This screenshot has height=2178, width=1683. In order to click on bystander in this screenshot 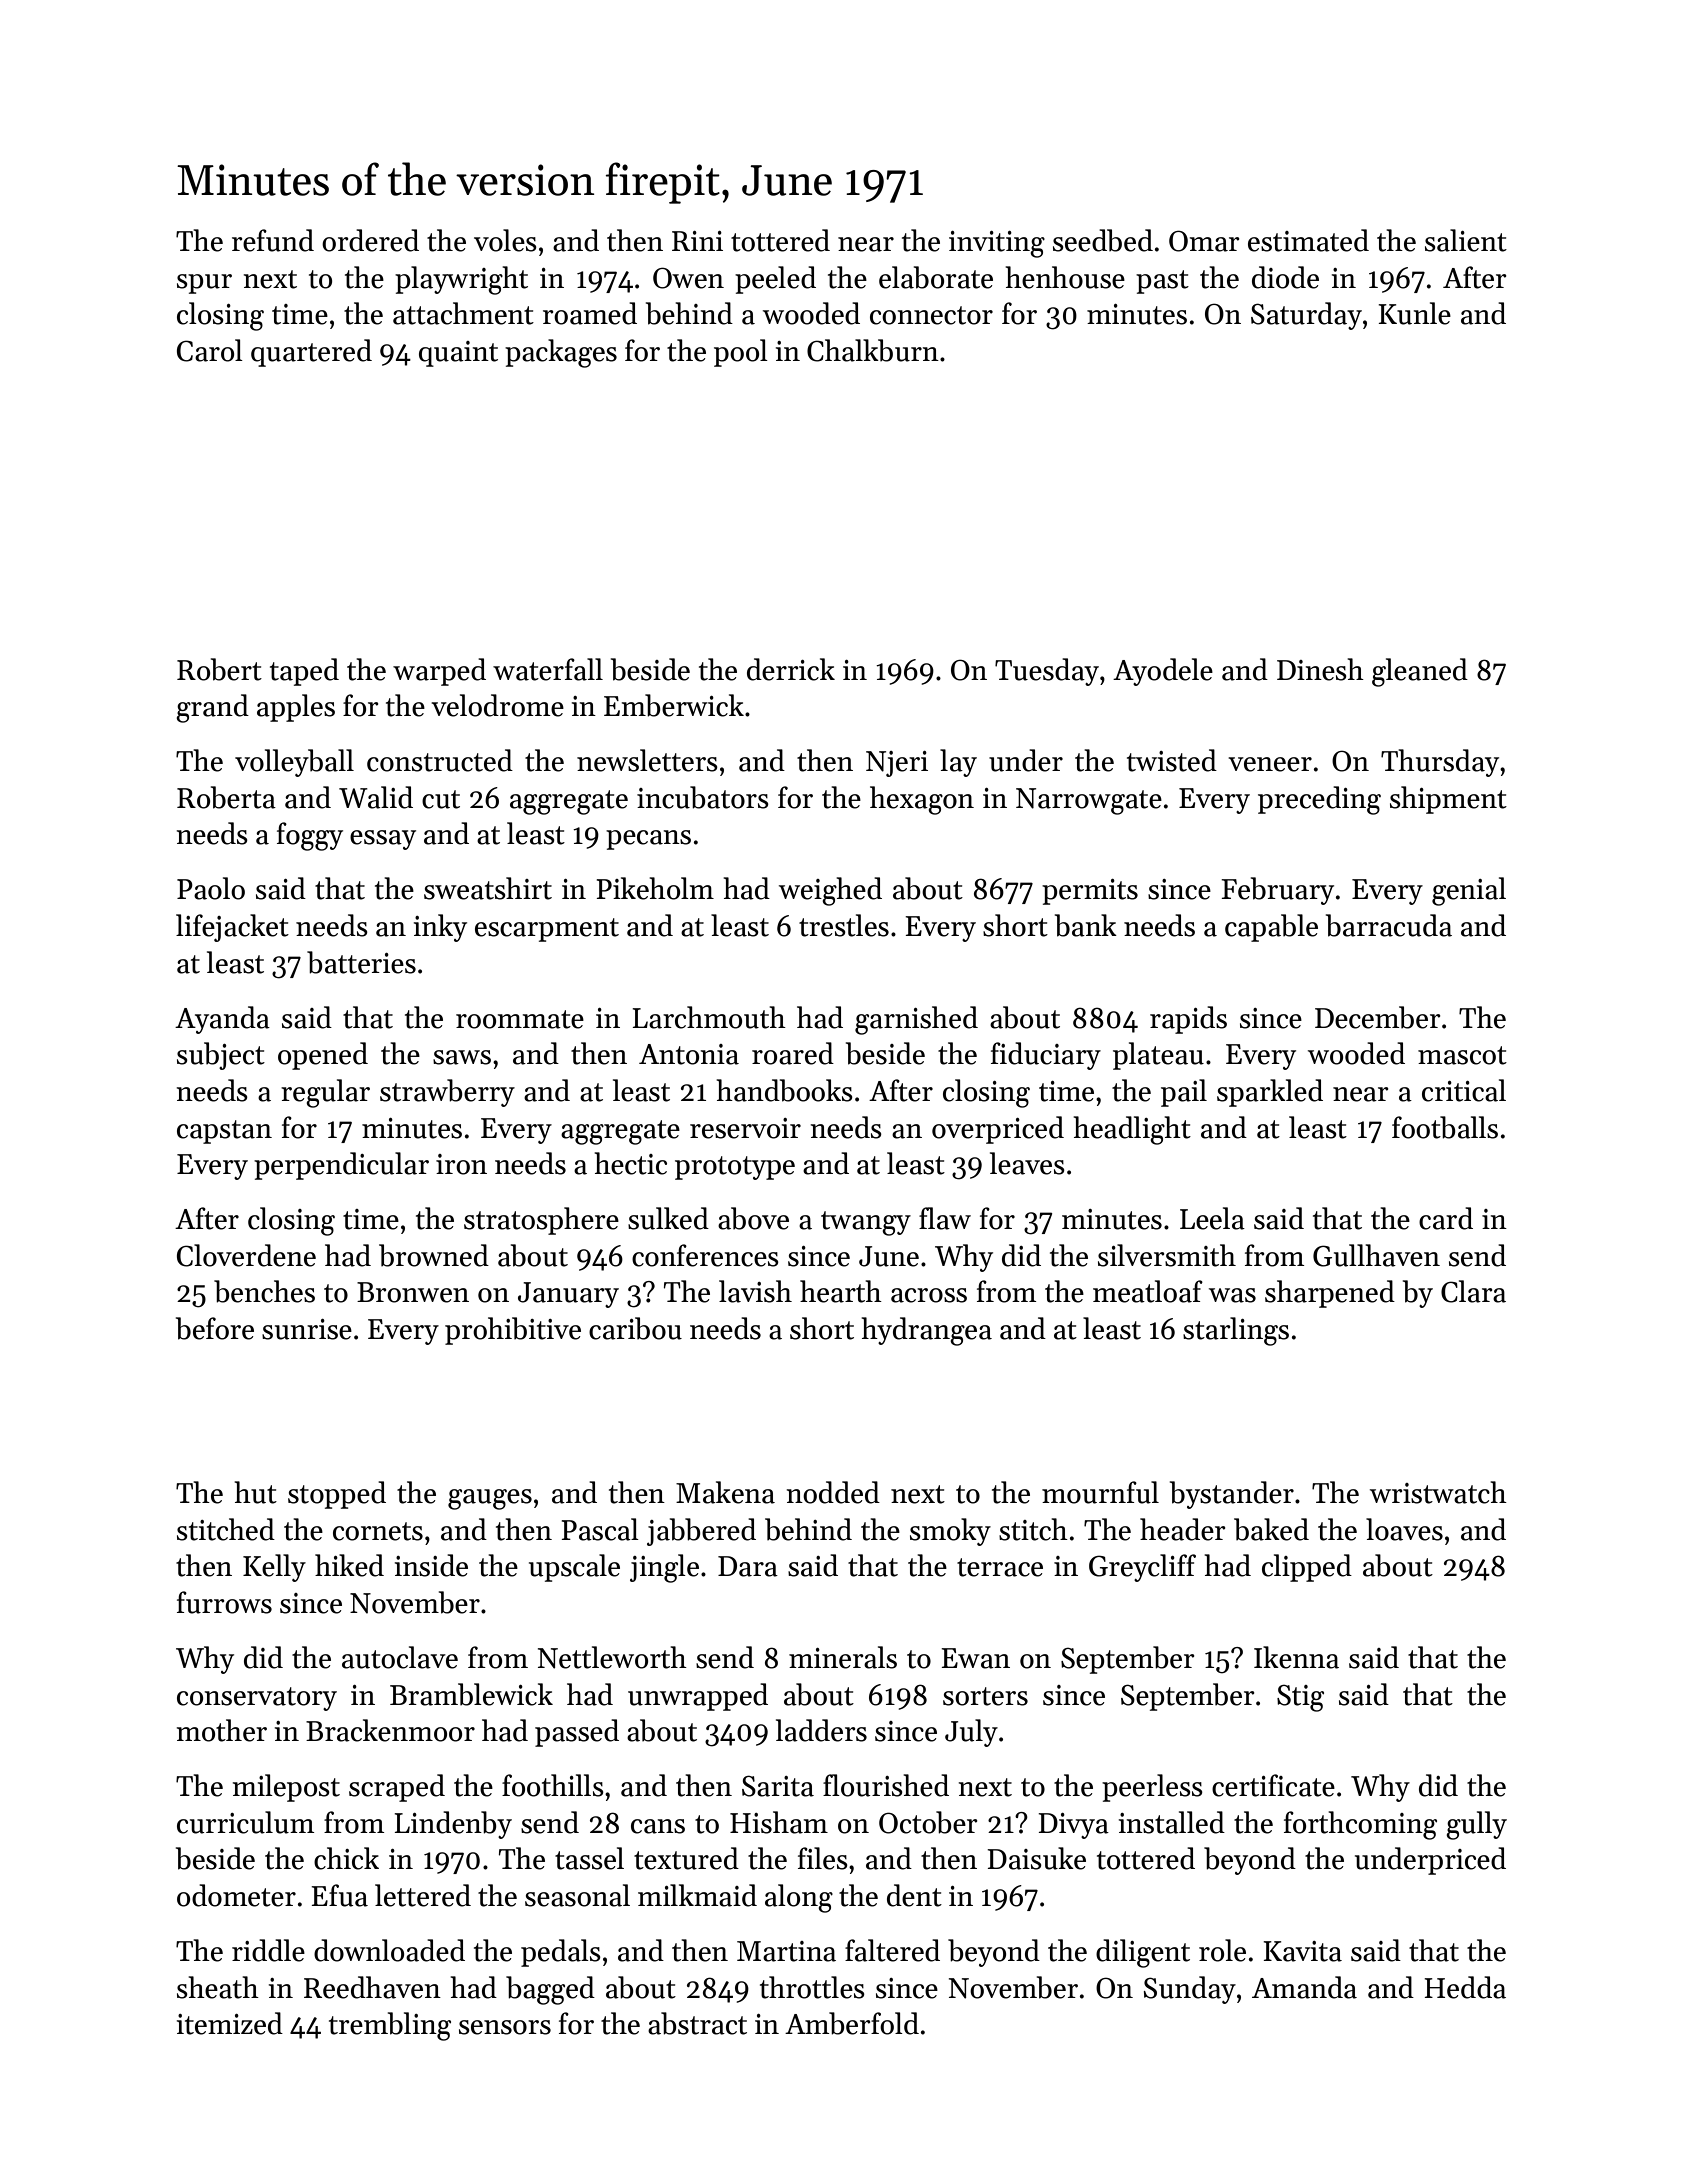, I will do `click(1232, 1495)`.
